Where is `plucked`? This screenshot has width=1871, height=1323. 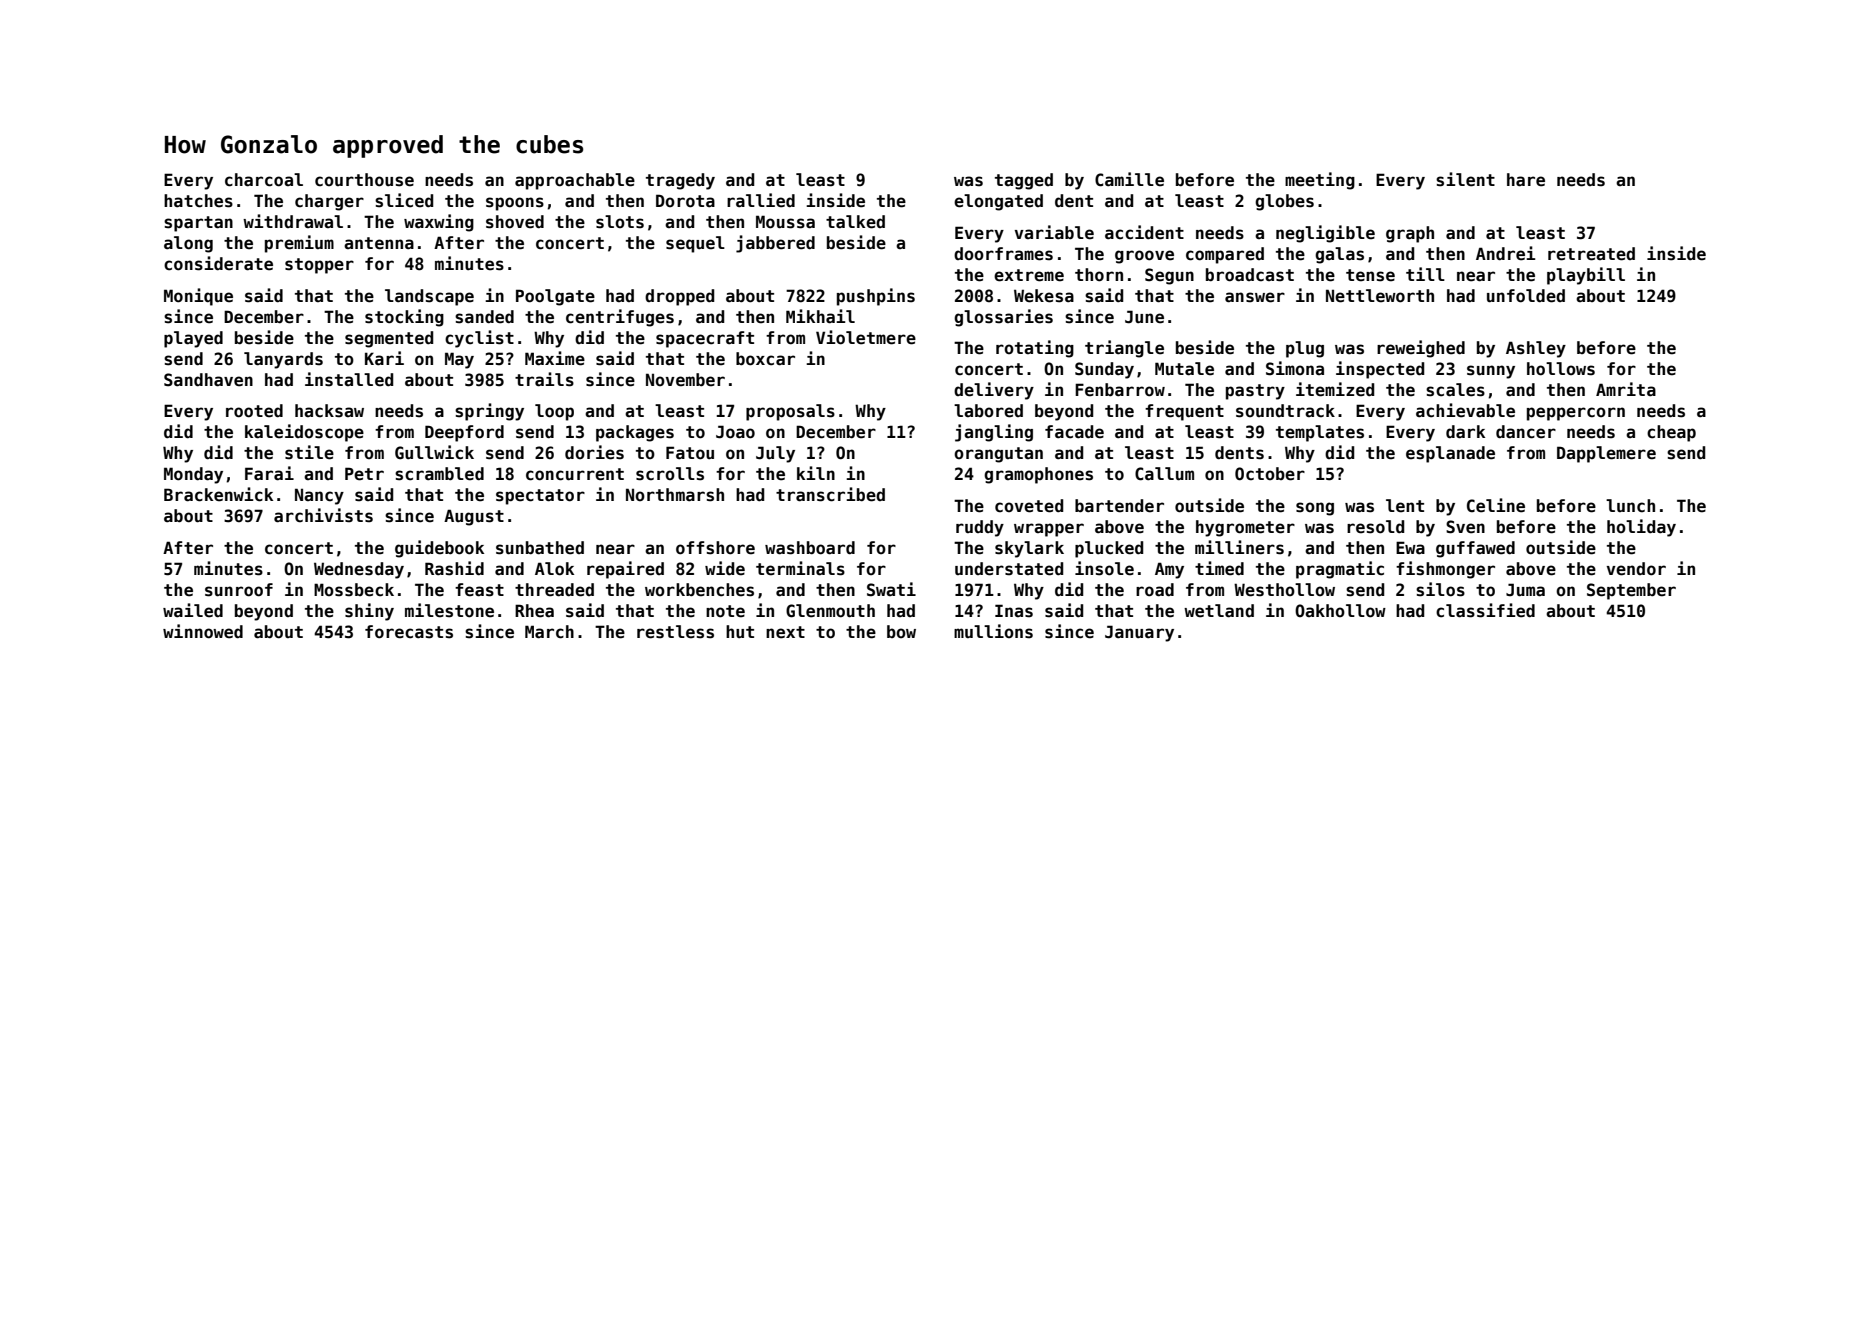
plucked is located at coordinates (1109, 549).
